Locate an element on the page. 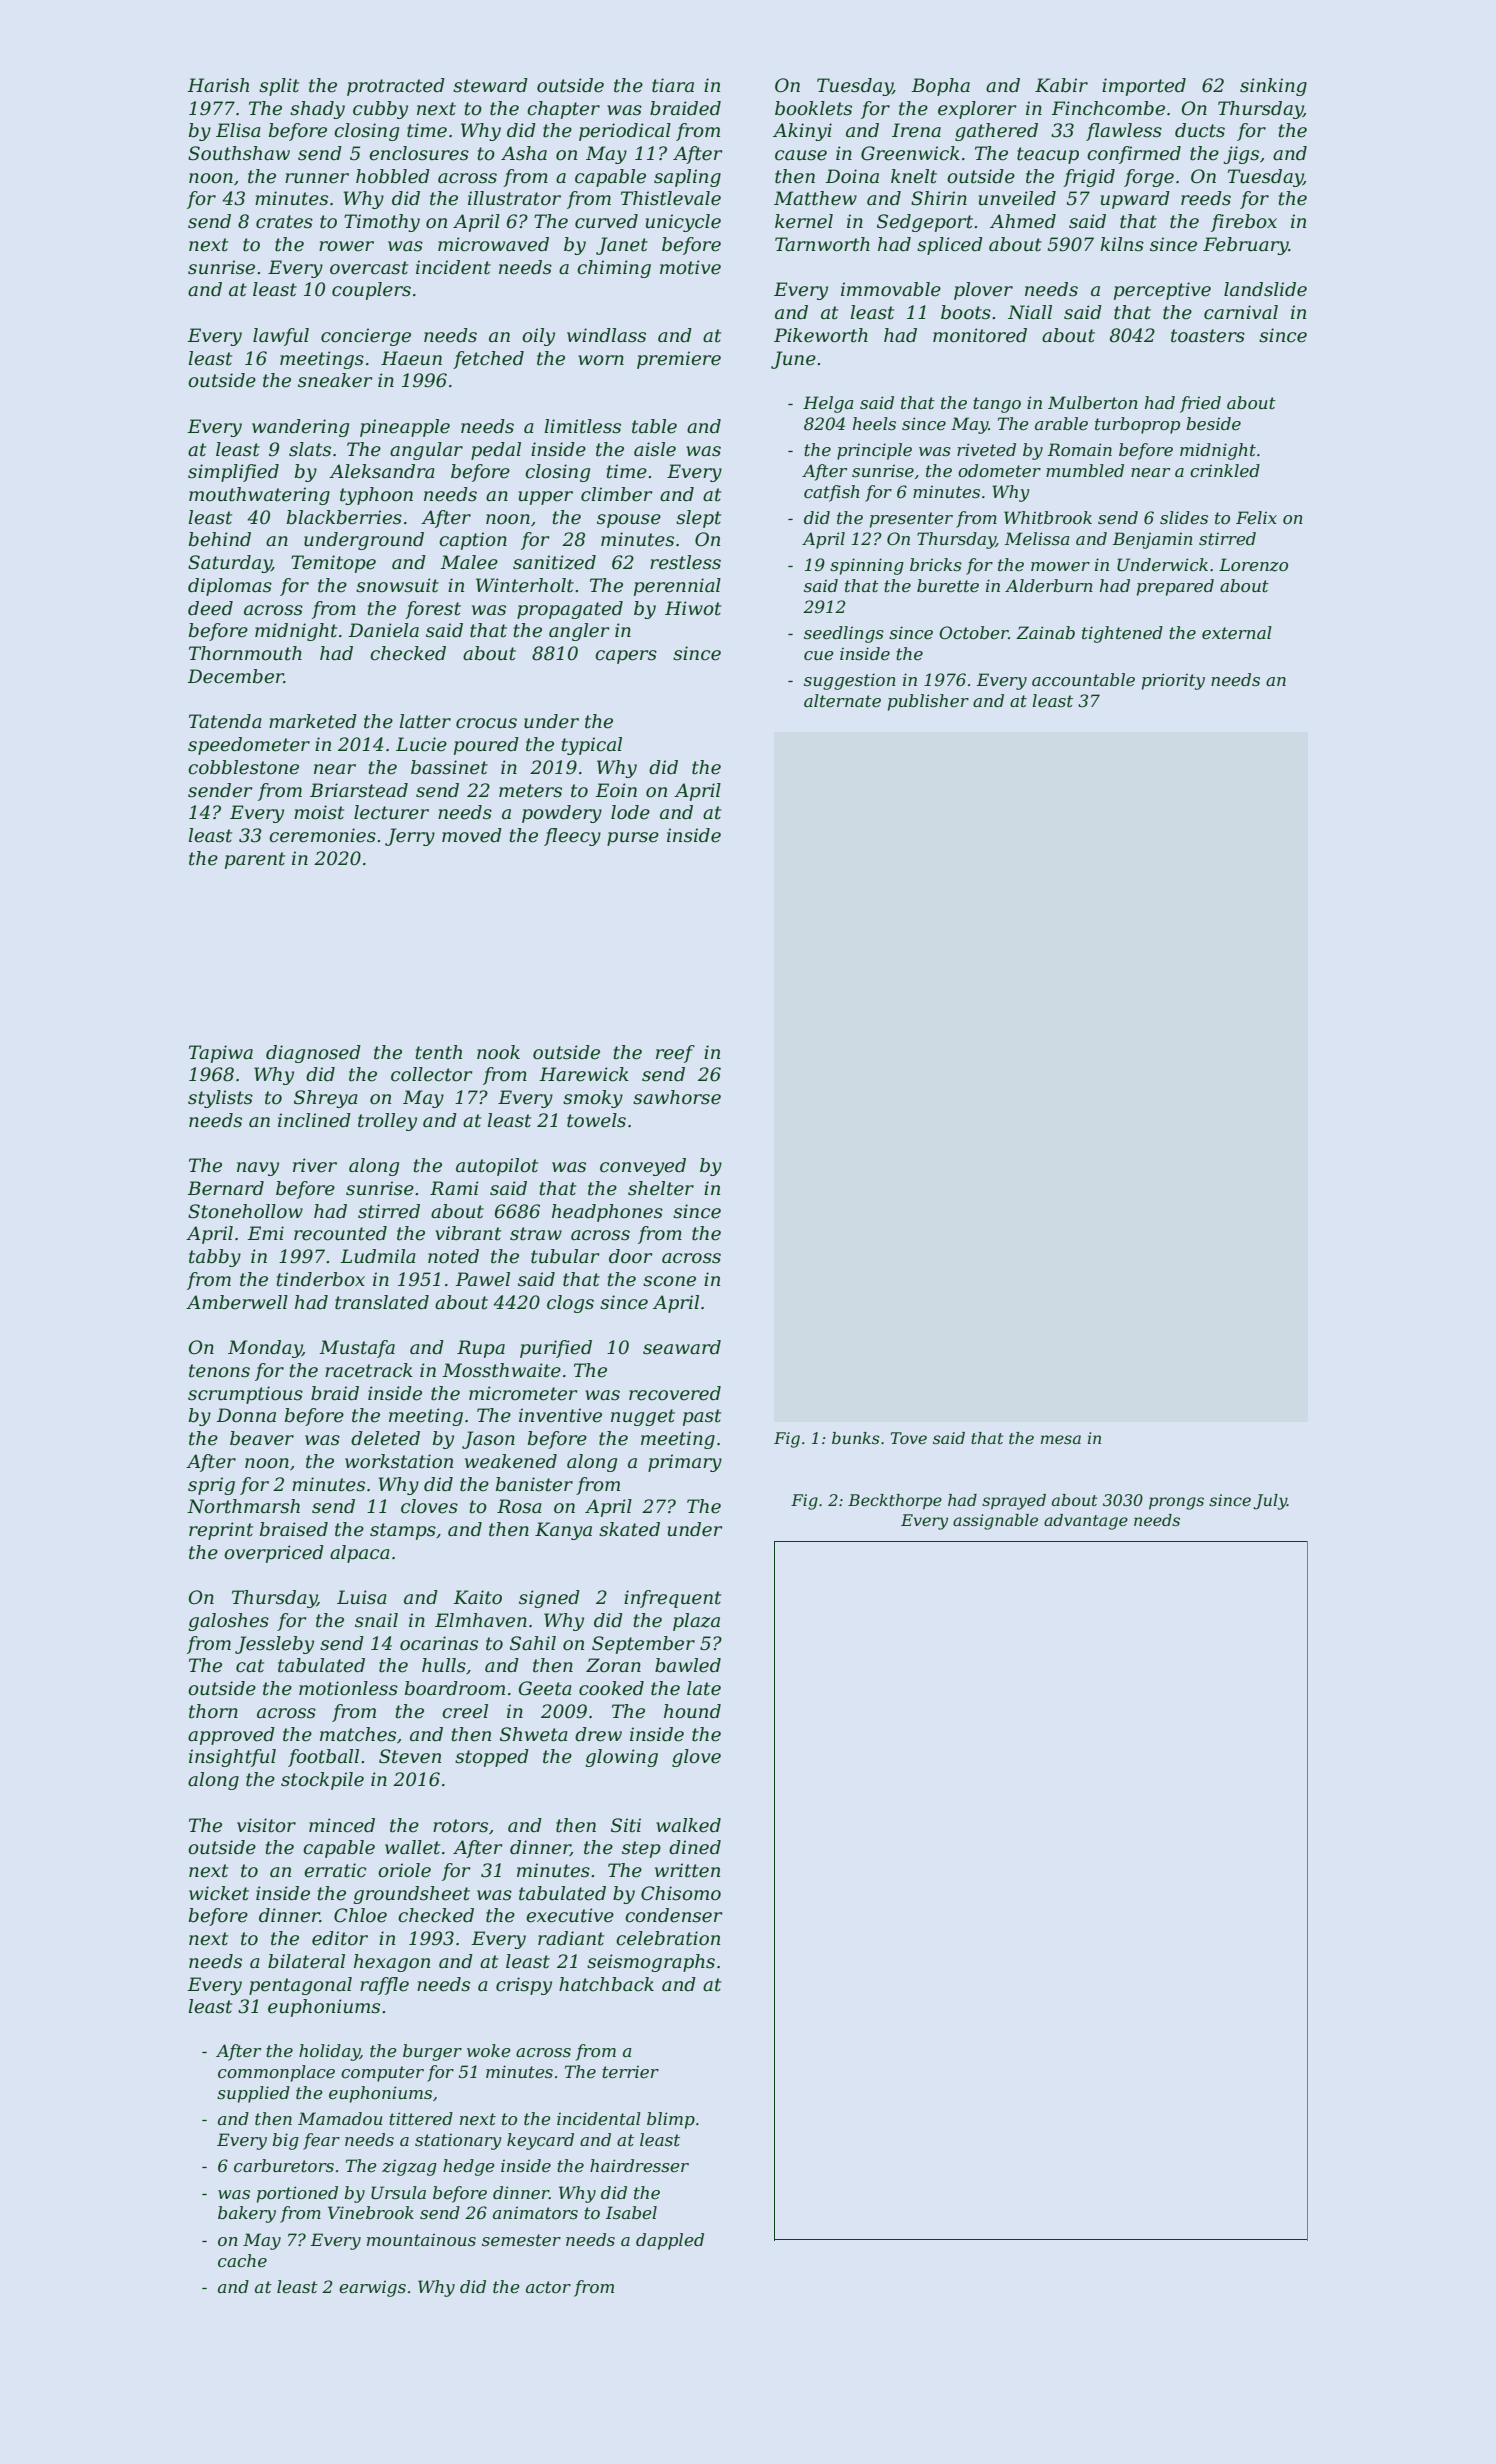  tiara is located at coordinates (673, 85).
